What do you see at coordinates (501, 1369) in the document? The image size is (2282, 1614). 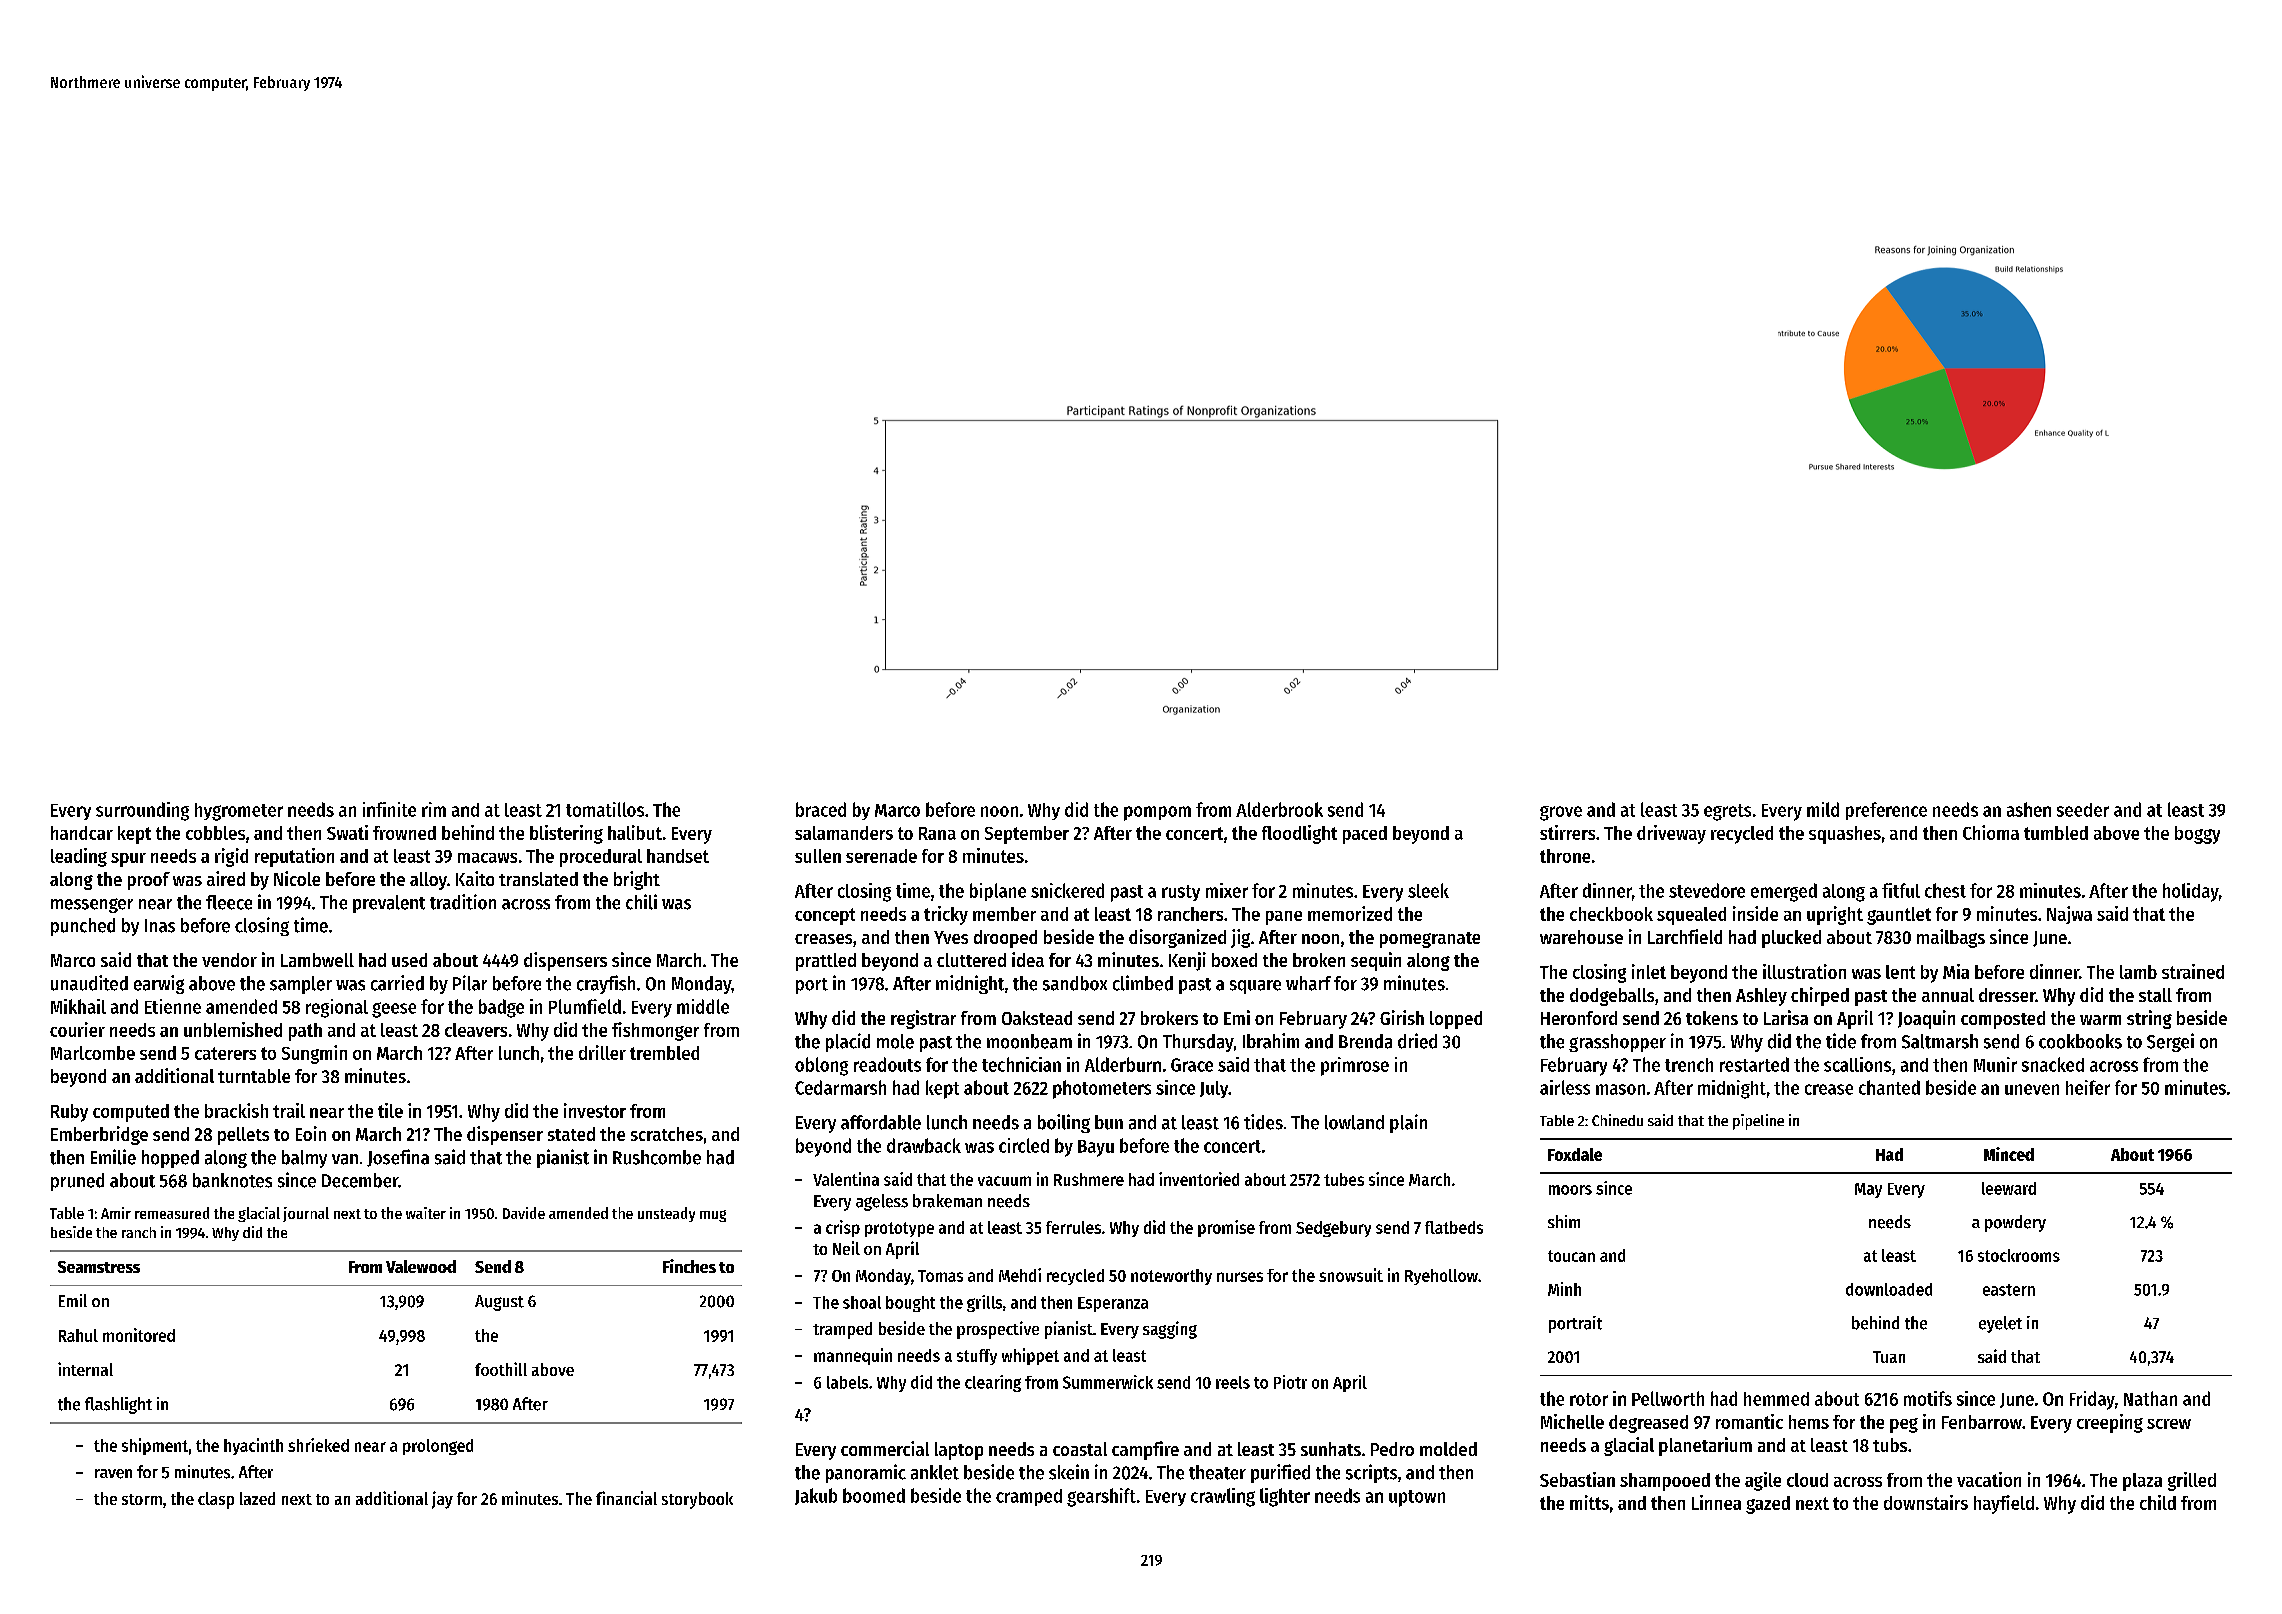 I see `foothill` at bounding box center [501, 1369].
